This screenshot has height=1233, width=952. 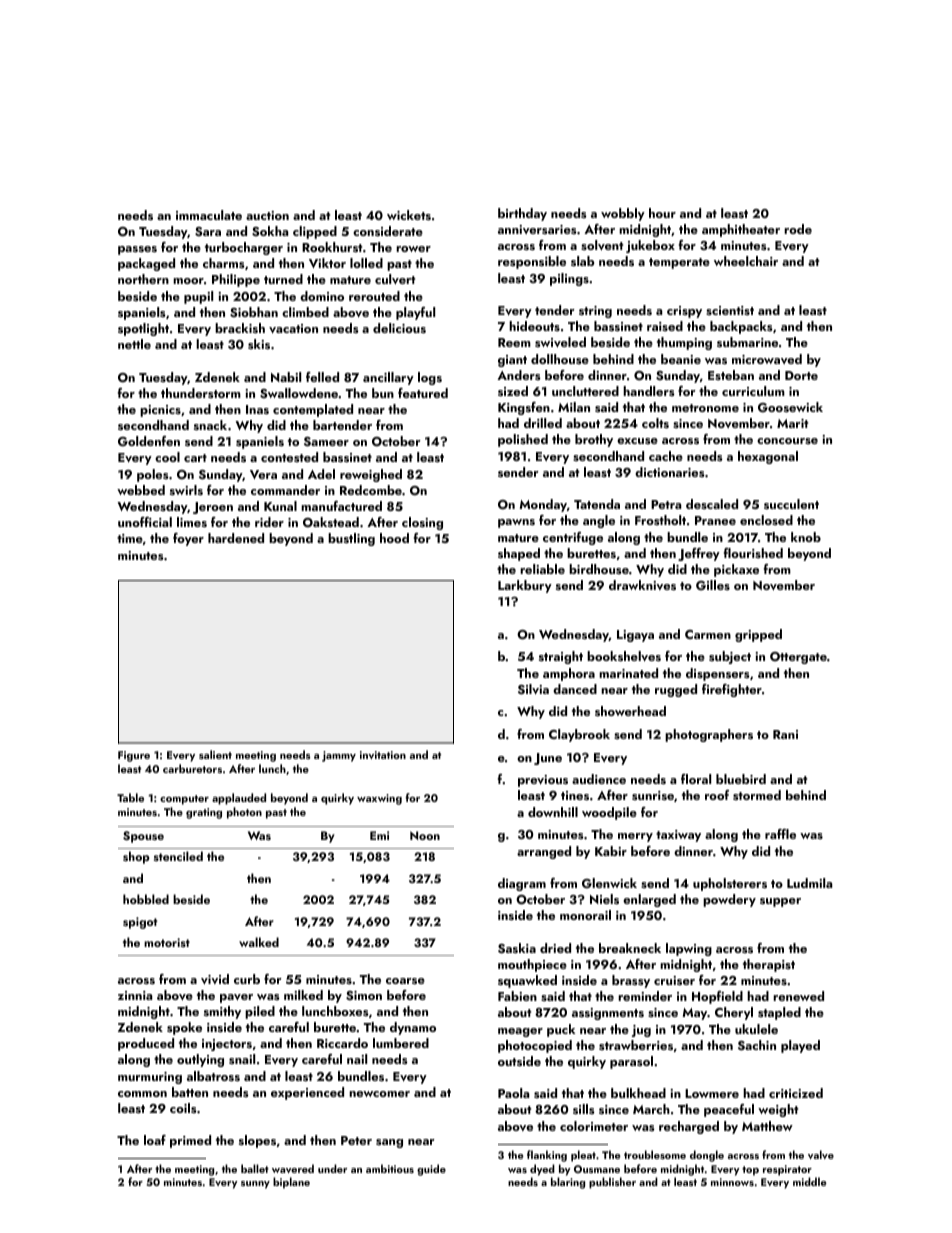 I want to click on enlarged, so click(x=649, y=900).
